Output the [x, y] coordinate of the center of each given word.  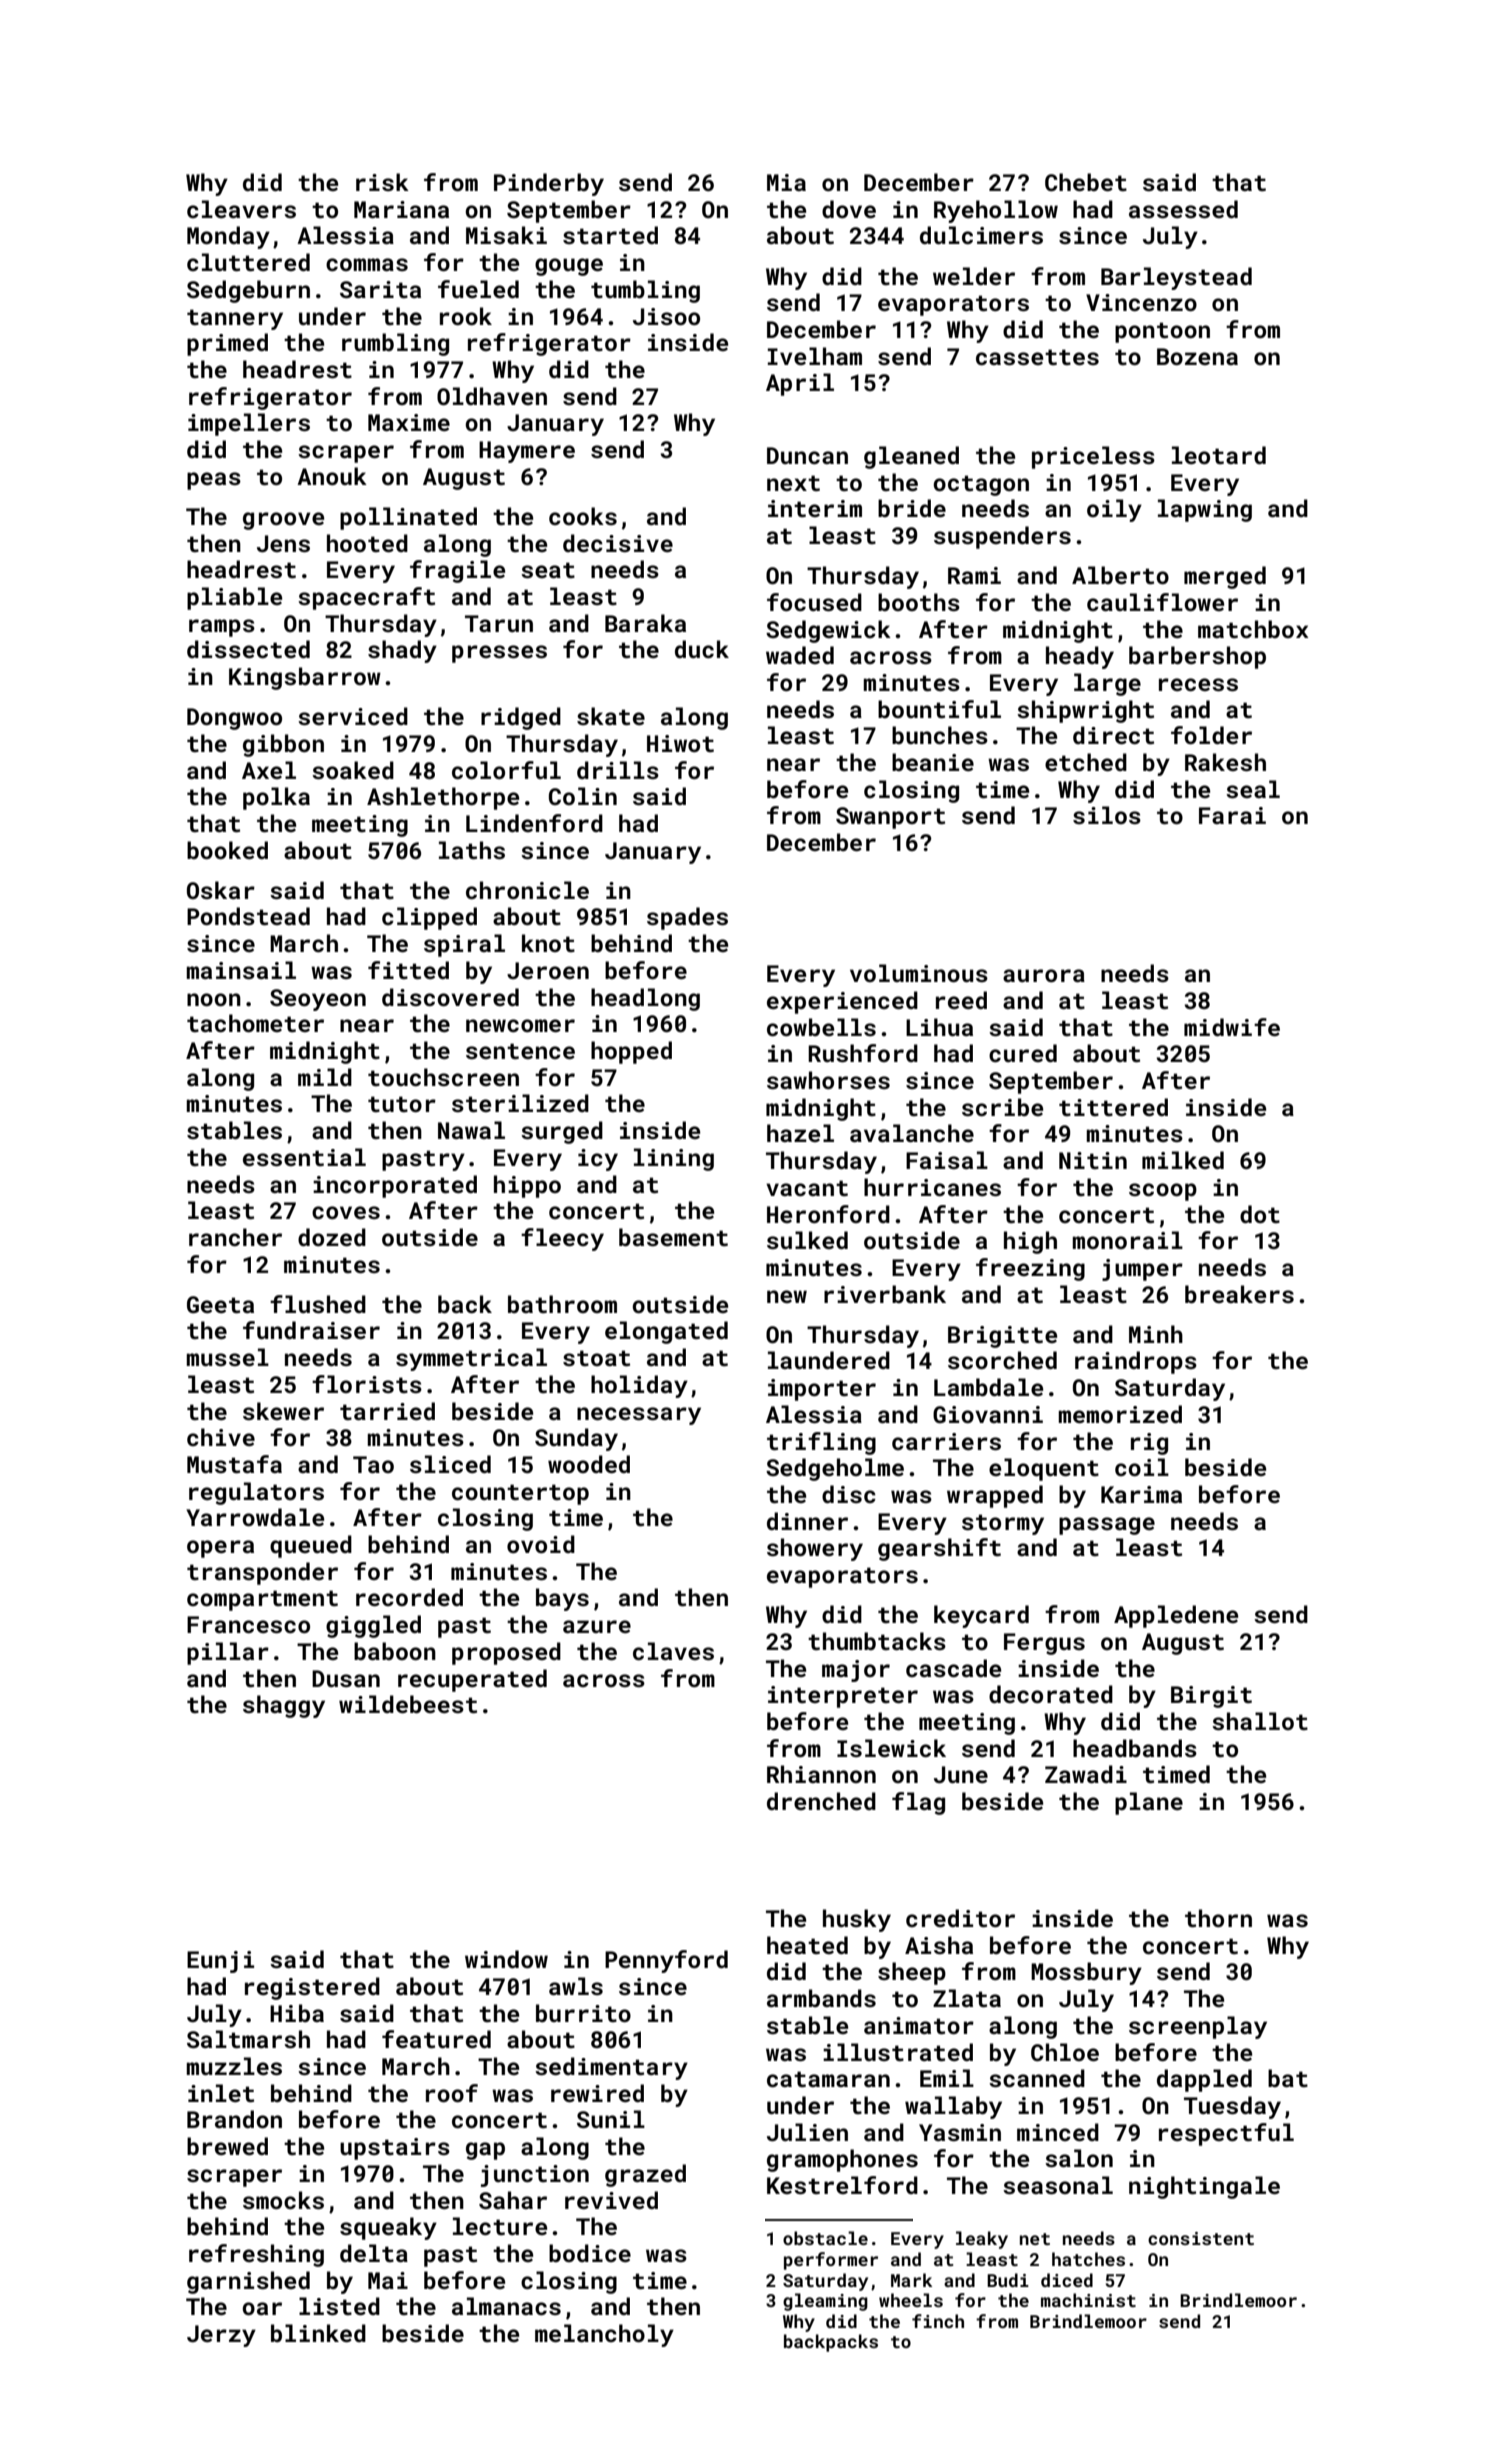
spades [687, 918]
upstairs [395, 2149]
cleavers [241, 209]
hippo [527, 1186]
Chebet [1086, 182]
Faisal [947, 1160]
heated [807, 1945]
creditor [960, 1918]
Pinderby [549, 184]
